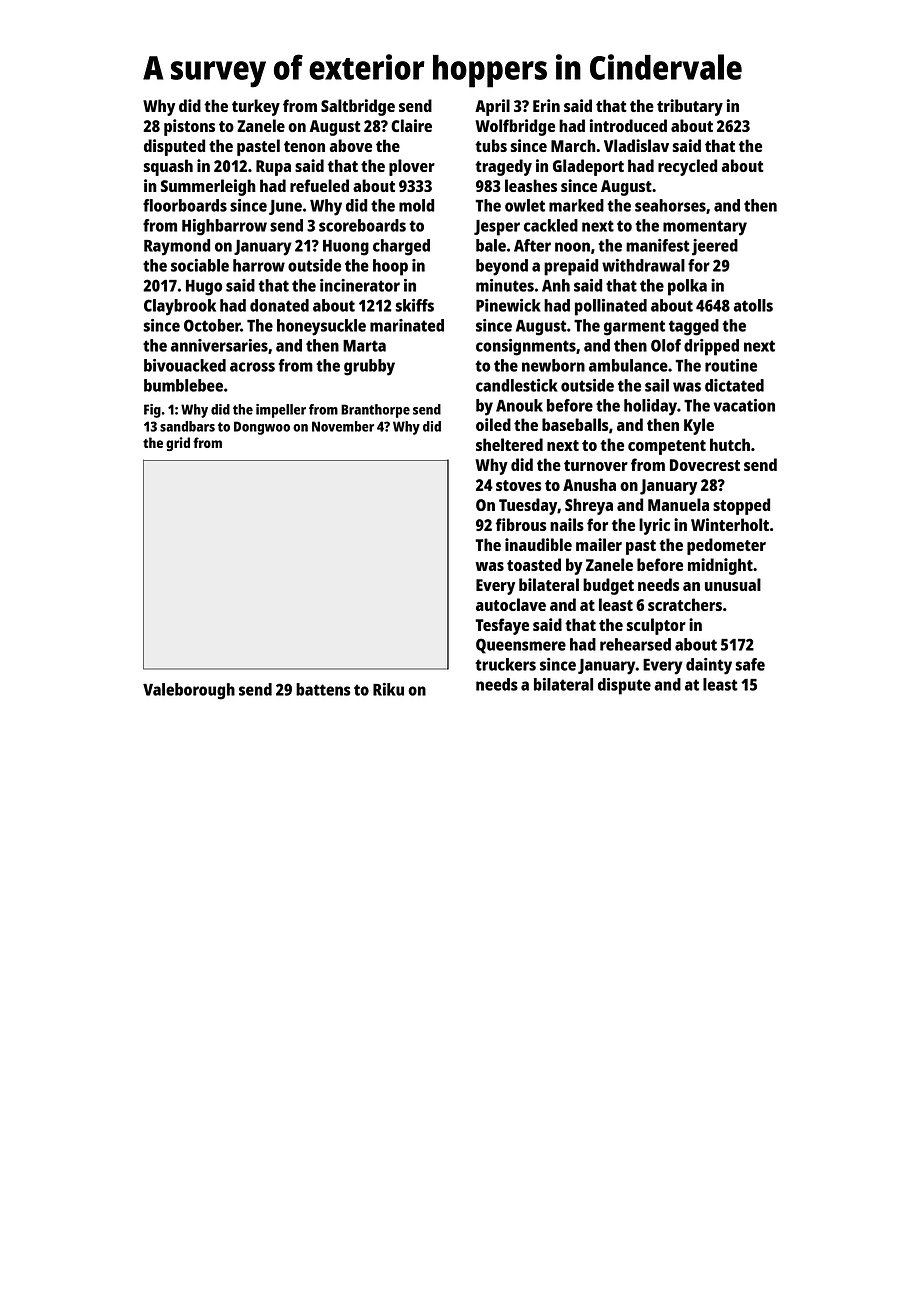 This screenshot has height=1314, width=924. Describe the element at coordinates (526, 347) in the screenshot. I see `consignments` at that location.
